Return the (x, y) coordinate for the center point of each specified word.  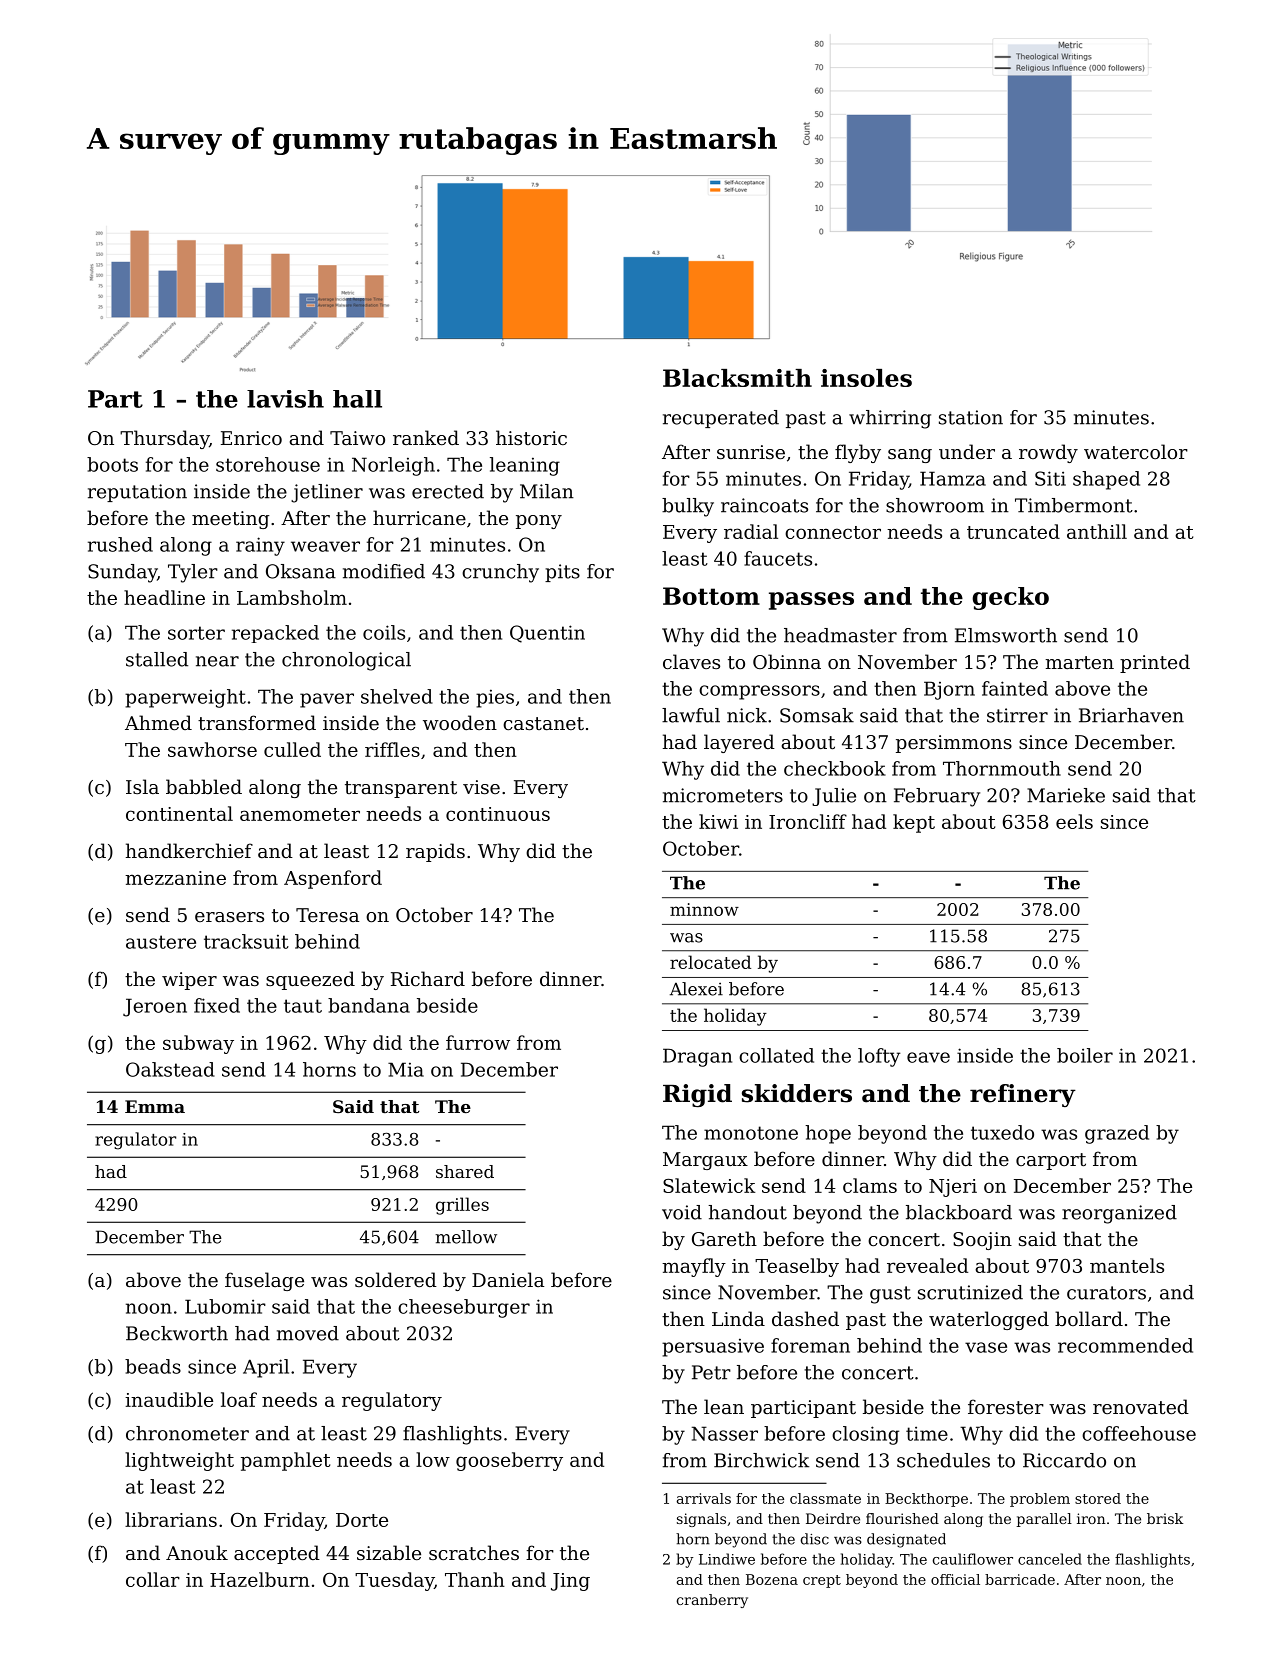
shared (465, 1171)
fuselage (264, 1281)
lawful (691, 715)
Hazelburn (260, 1579)
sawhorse (212, 749)
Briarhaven (1131, 715)
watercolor (1136, 451)
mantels (1127, 1265)
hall (357, 399)
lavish (285, 399)
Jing (570, 1582)
